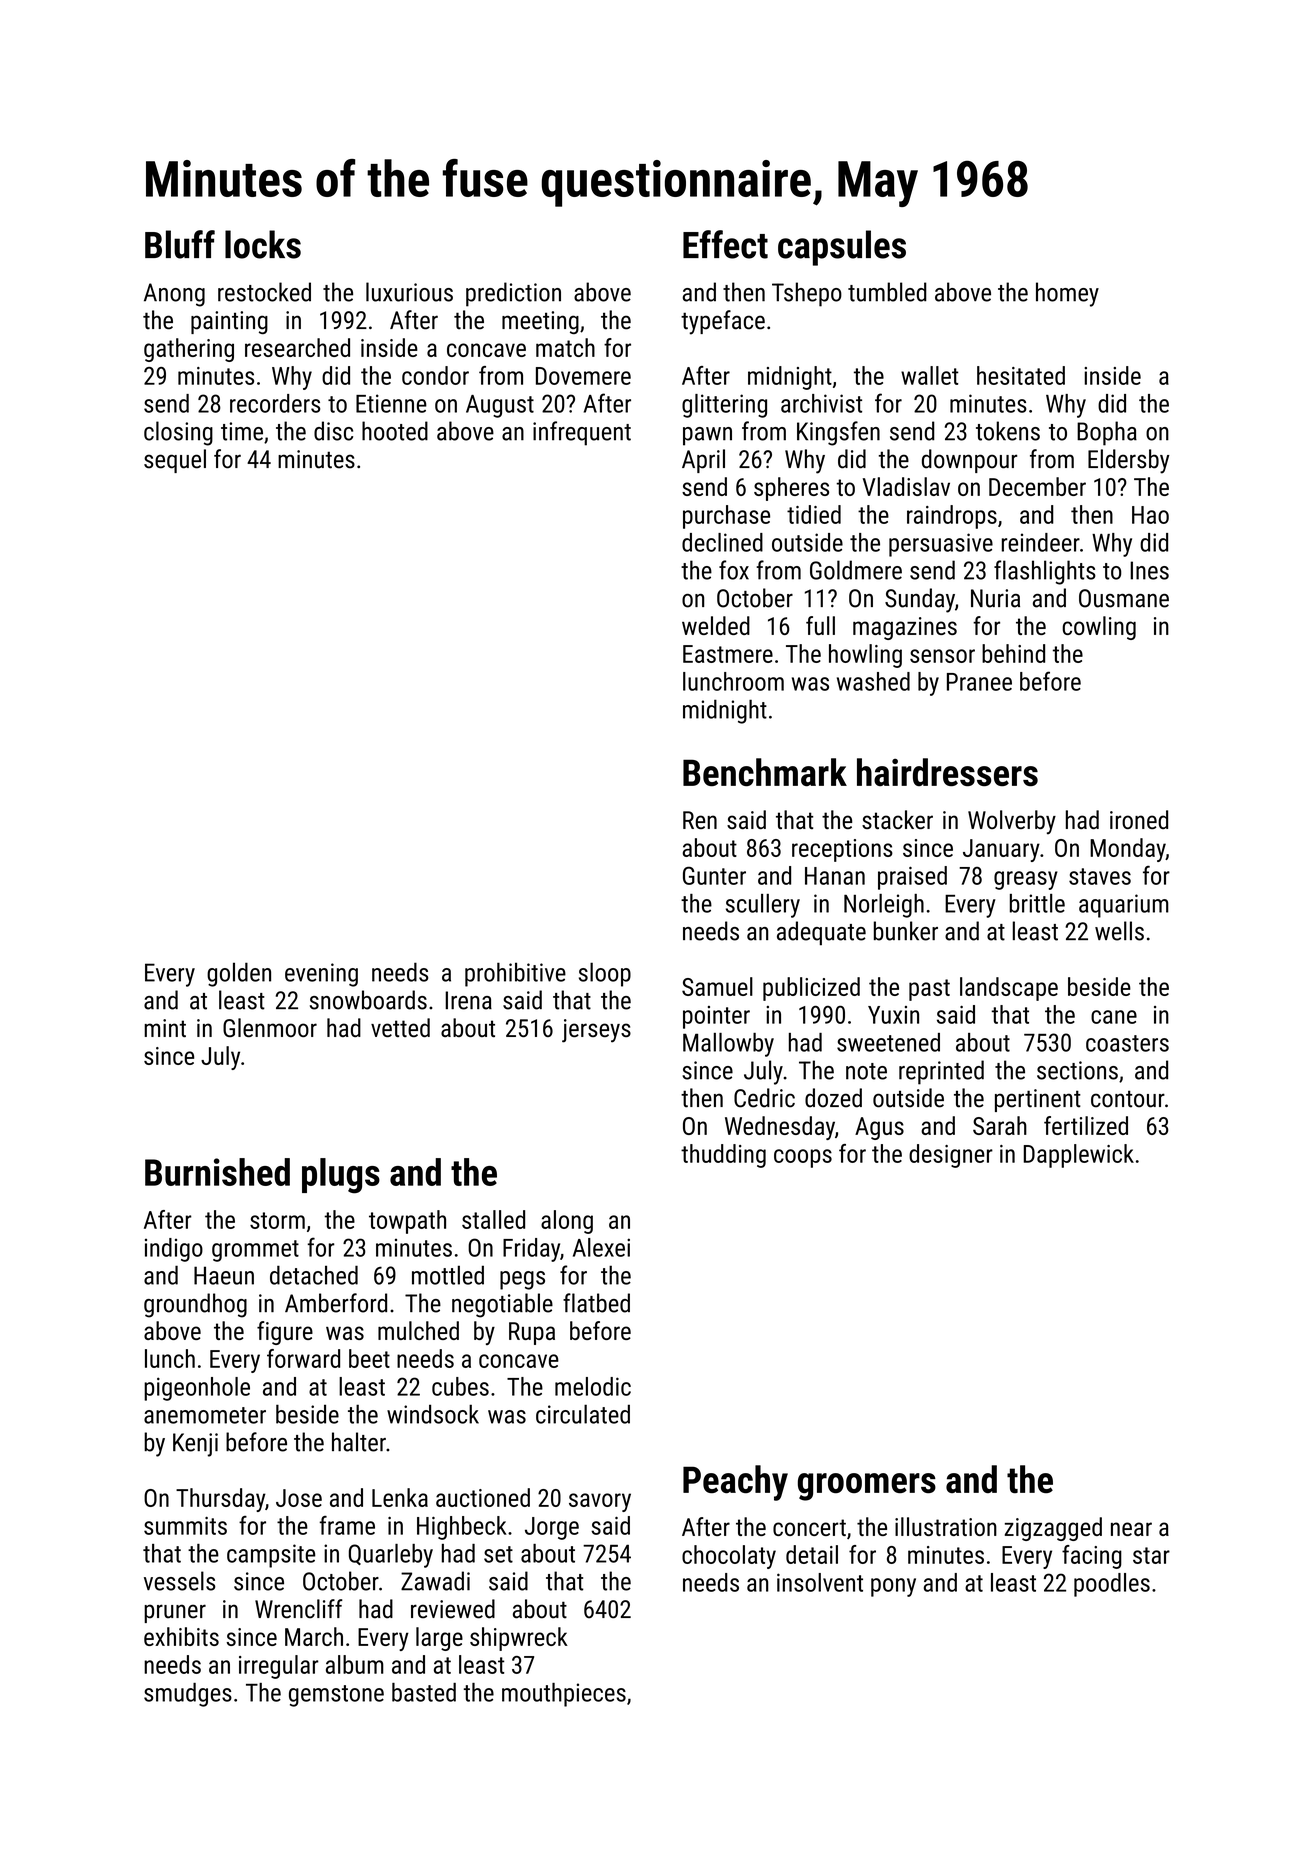  I want to click on mouthpieces, so click(564, 1695).
